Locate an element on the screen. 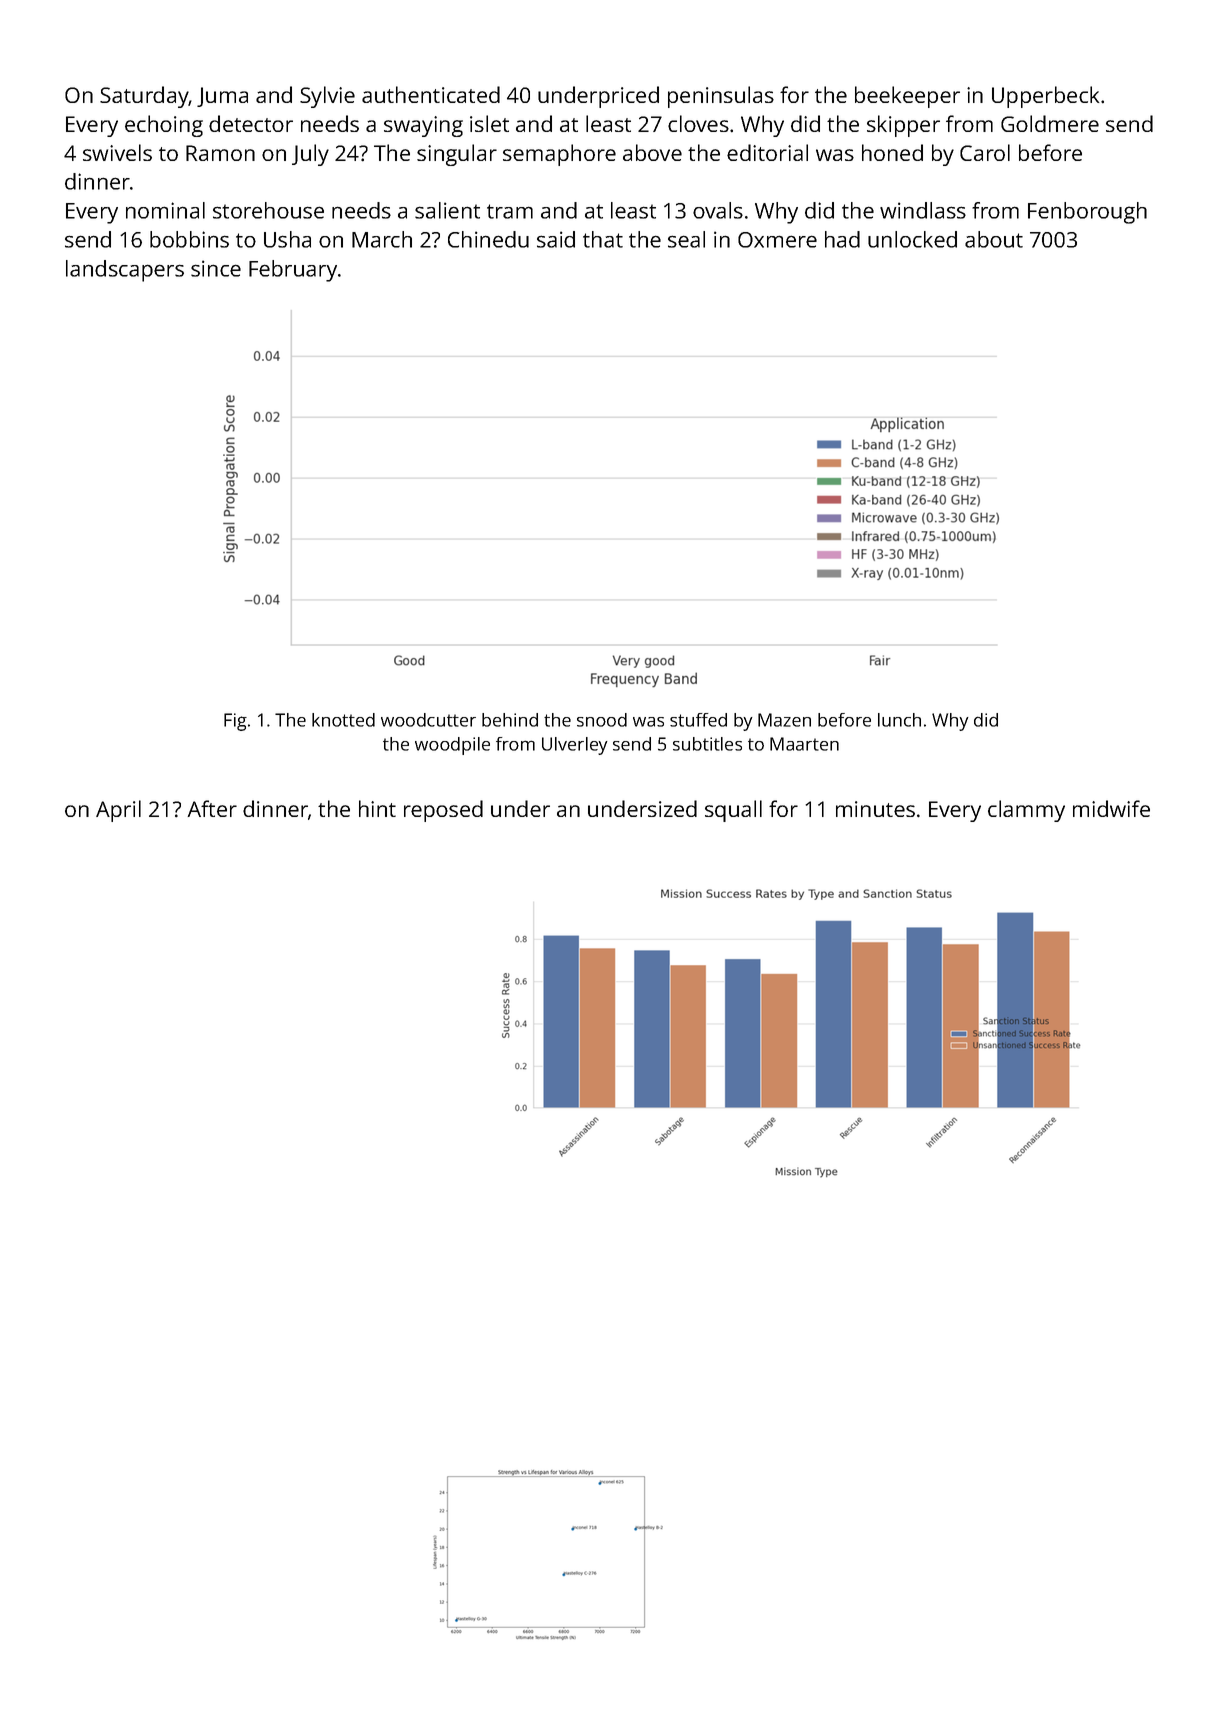 Image resolution: width=1223 pixels, height=1729 pixels. knotted is located at coordinates (343, 720).
